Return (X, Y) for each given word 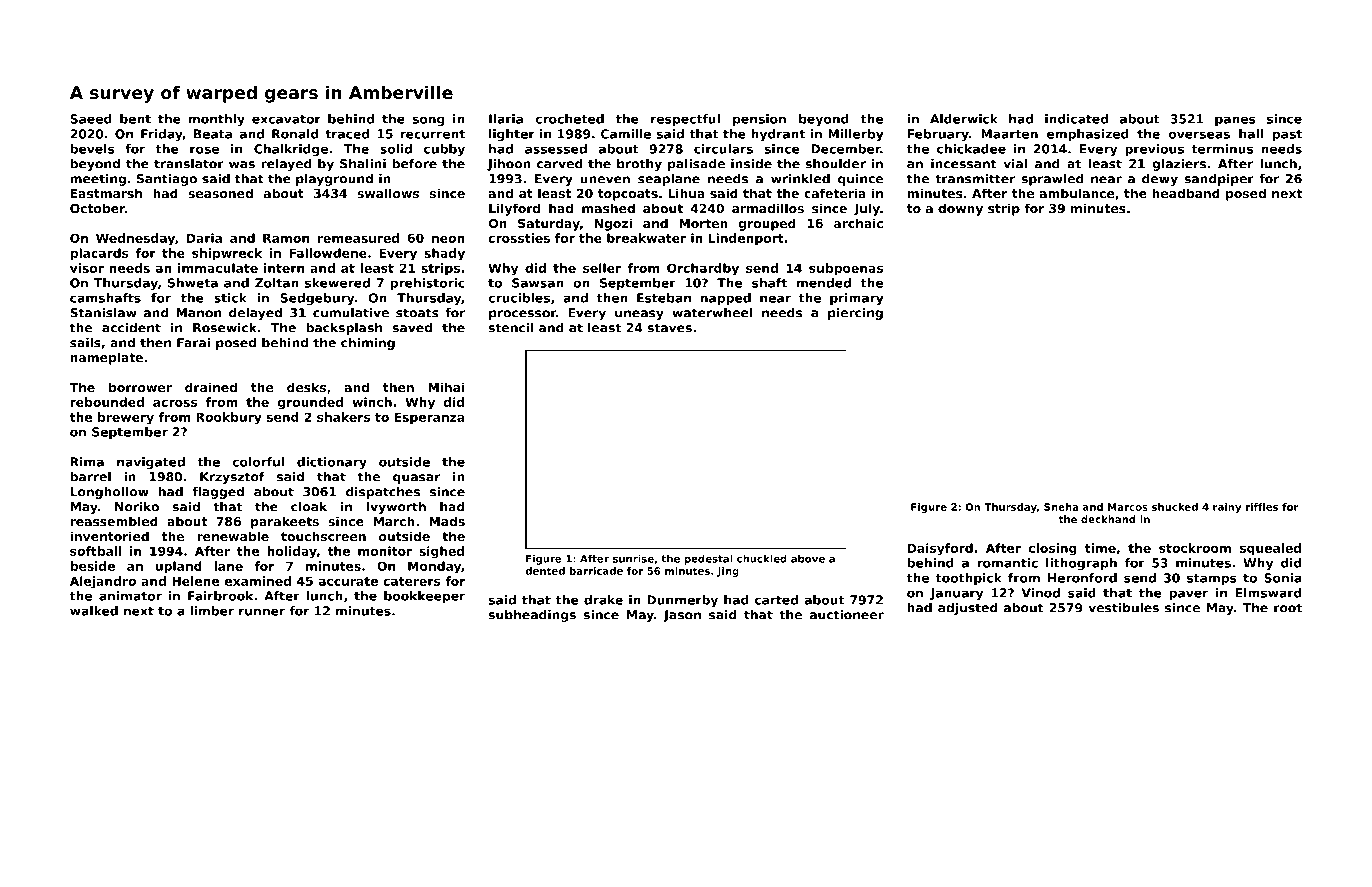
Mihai (446, 387)
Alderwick (964, 119)
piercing (855, 314)
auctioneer (847, 615)
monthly (217, 120)
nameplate (106, 358)
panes (1235, 121)
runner (262, 612)
